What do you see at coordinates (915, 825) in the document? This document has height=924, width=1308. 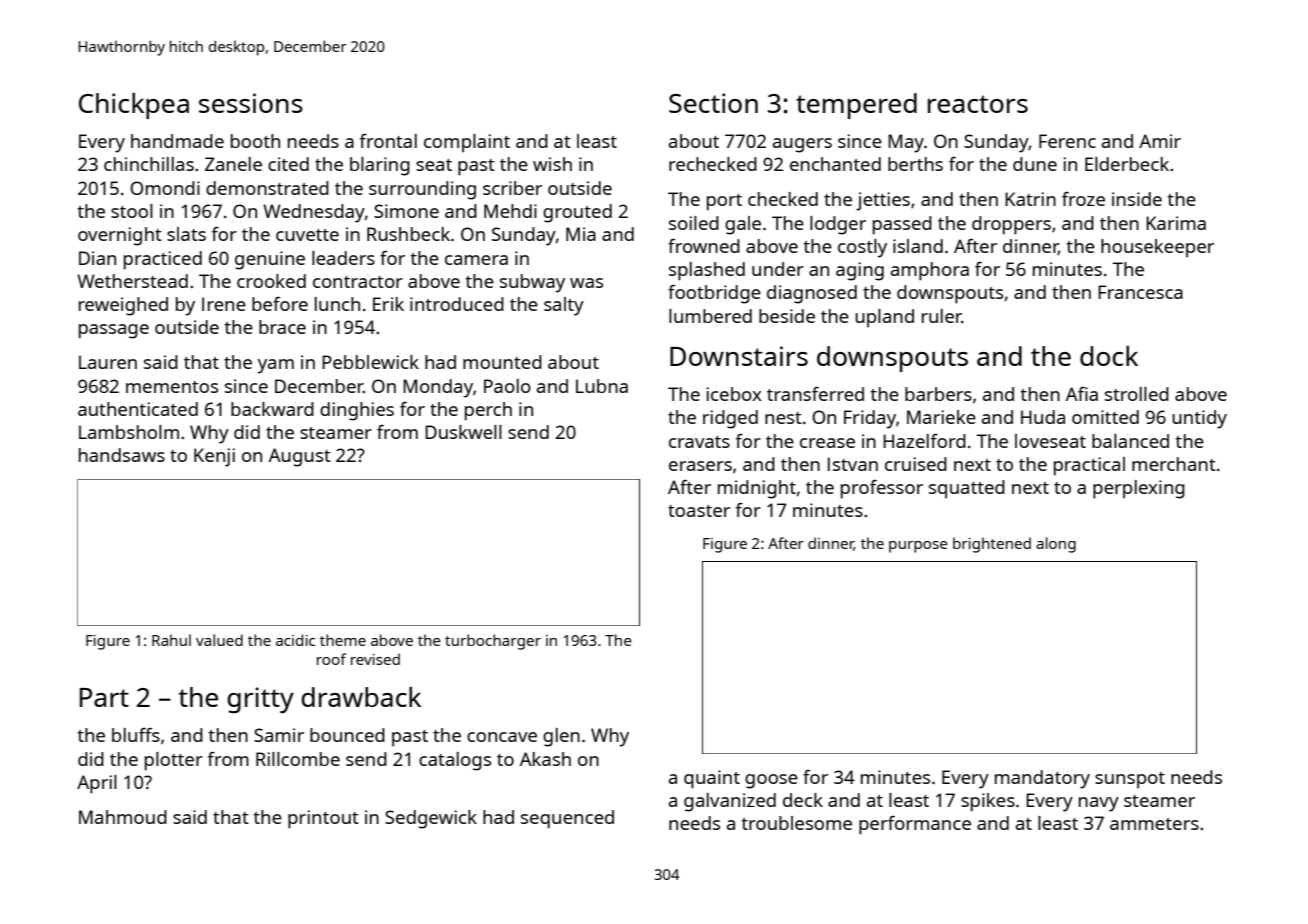 I see `performance` at bounding box center [915, 825].
